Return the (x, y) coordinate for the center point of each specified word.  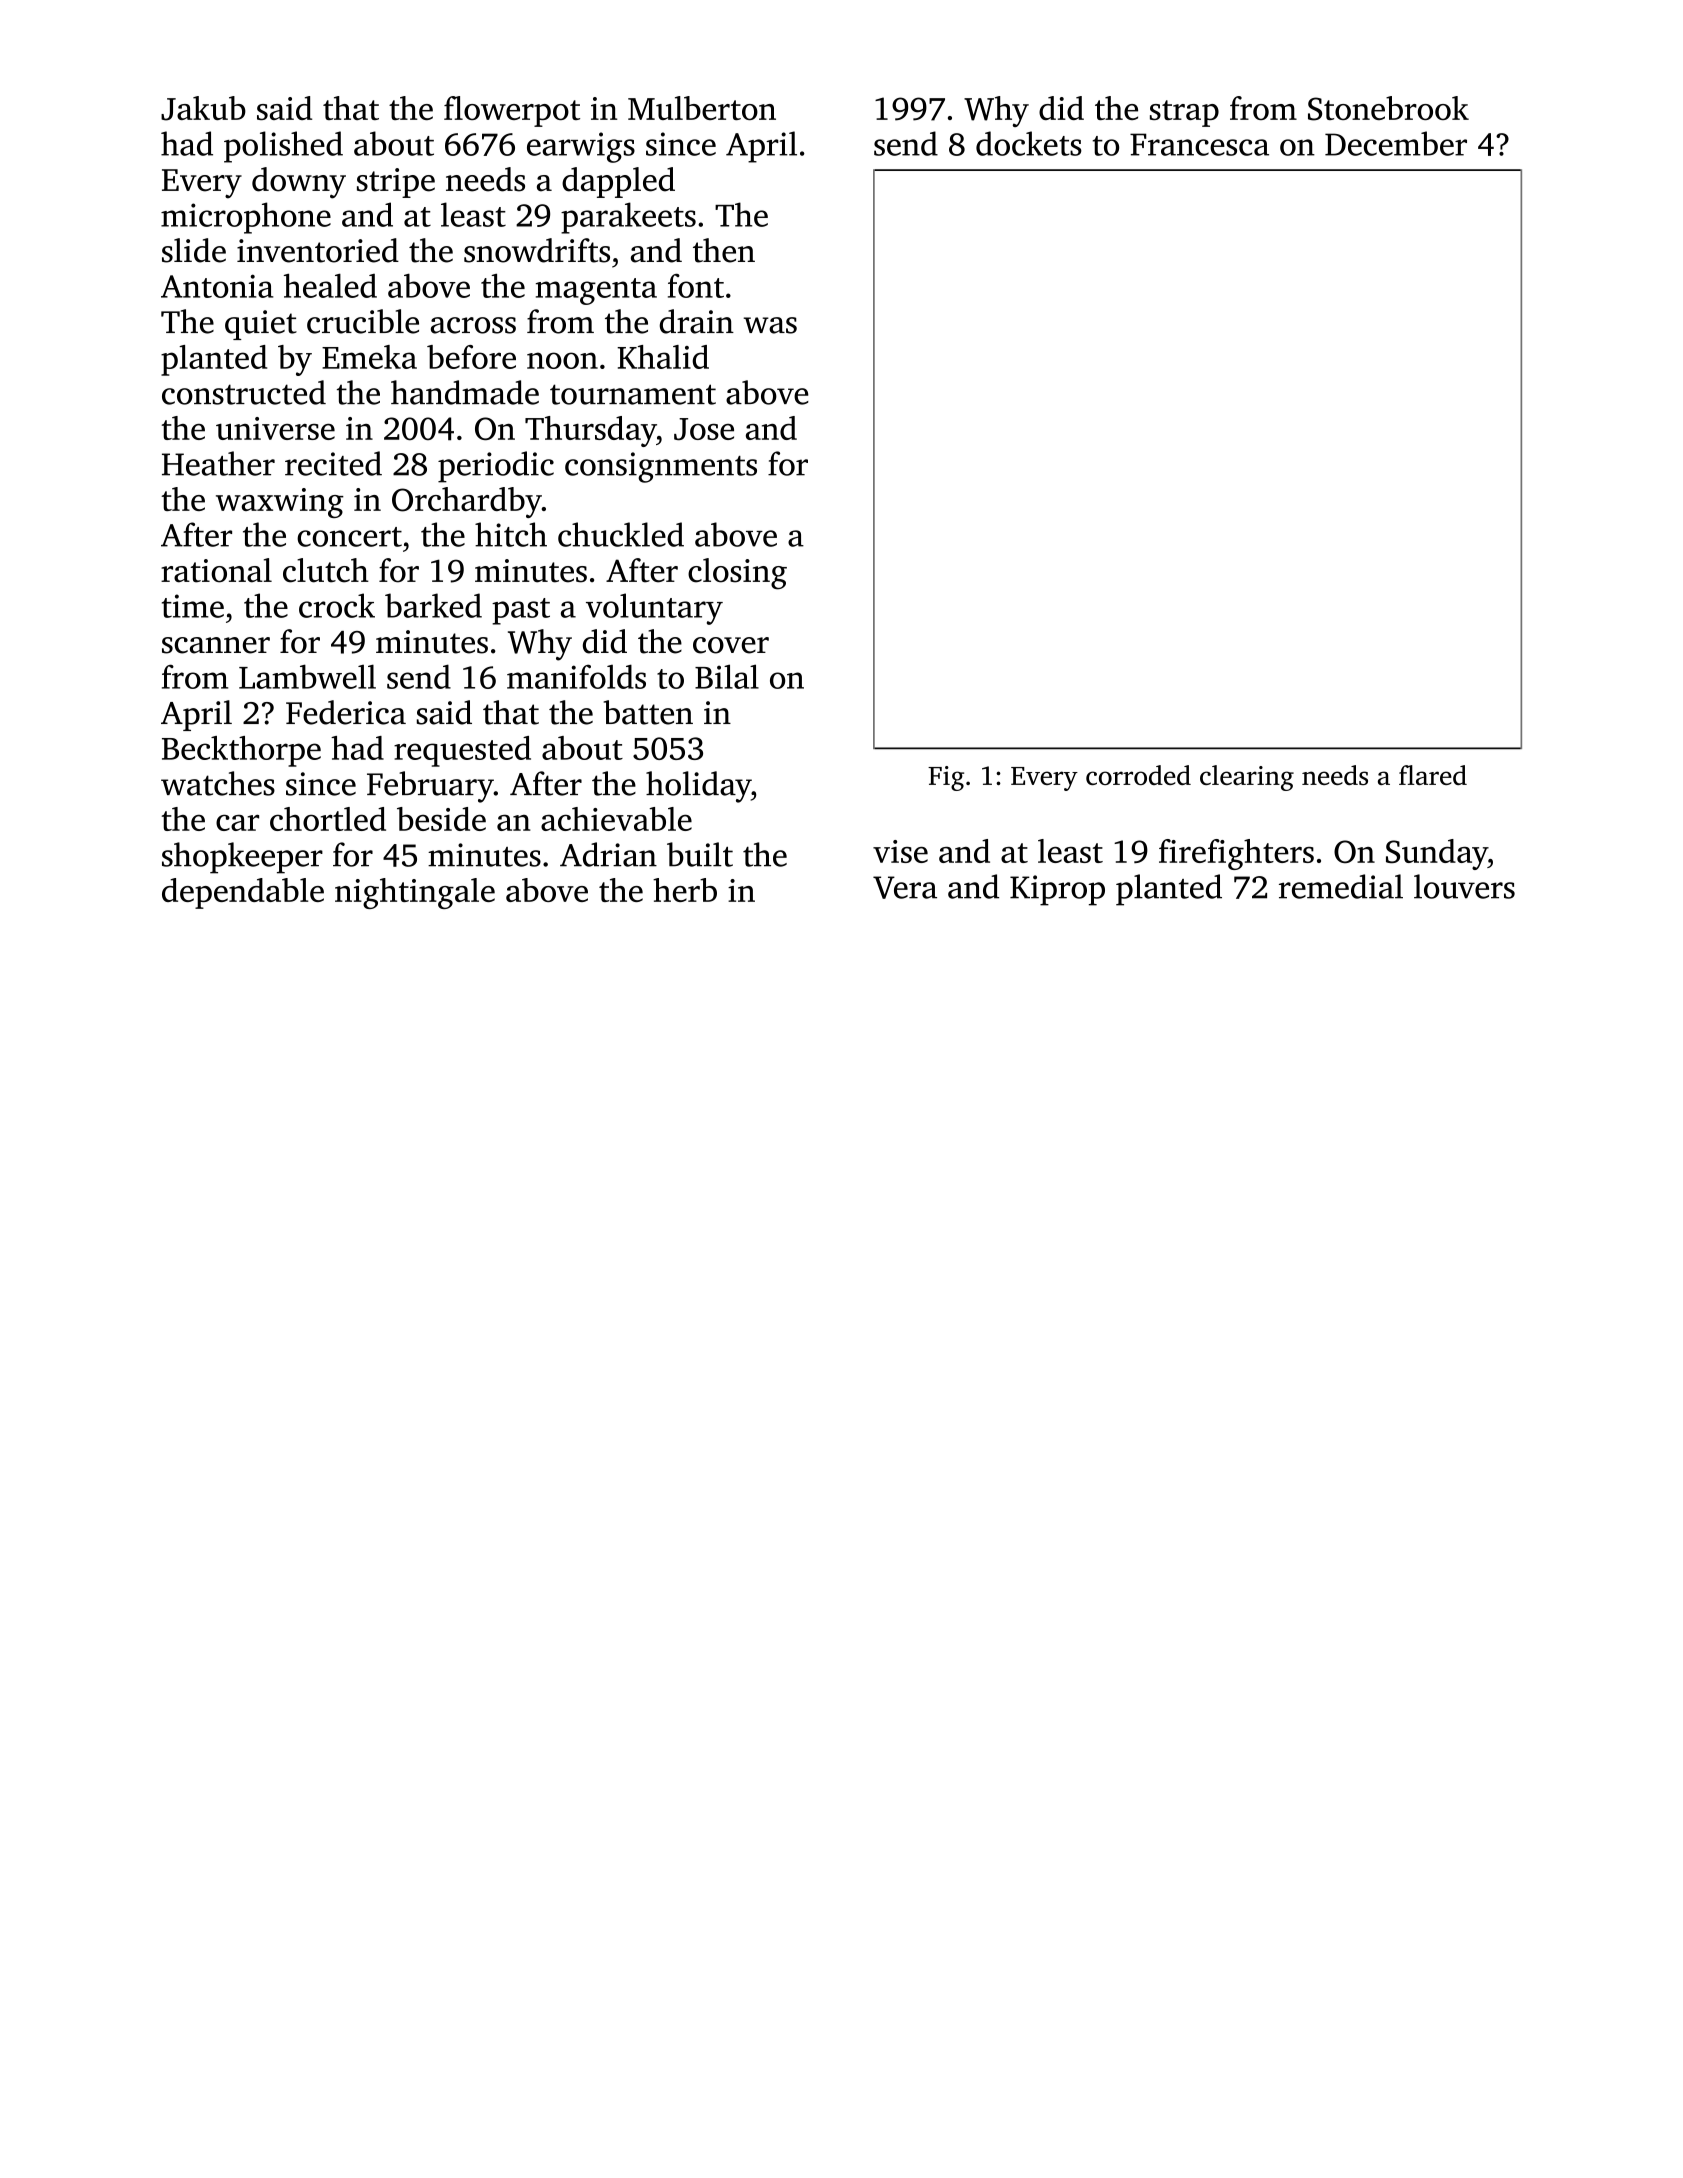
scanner (216, 645)
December (1396, 143)
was (770, 325)
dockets (1029, 143)
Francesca (1199, 144)
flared (1433, 775)
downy (299, 183)
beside (441, 819)
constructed (244, 392)
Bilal (727, 676)
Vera (905, 887)
